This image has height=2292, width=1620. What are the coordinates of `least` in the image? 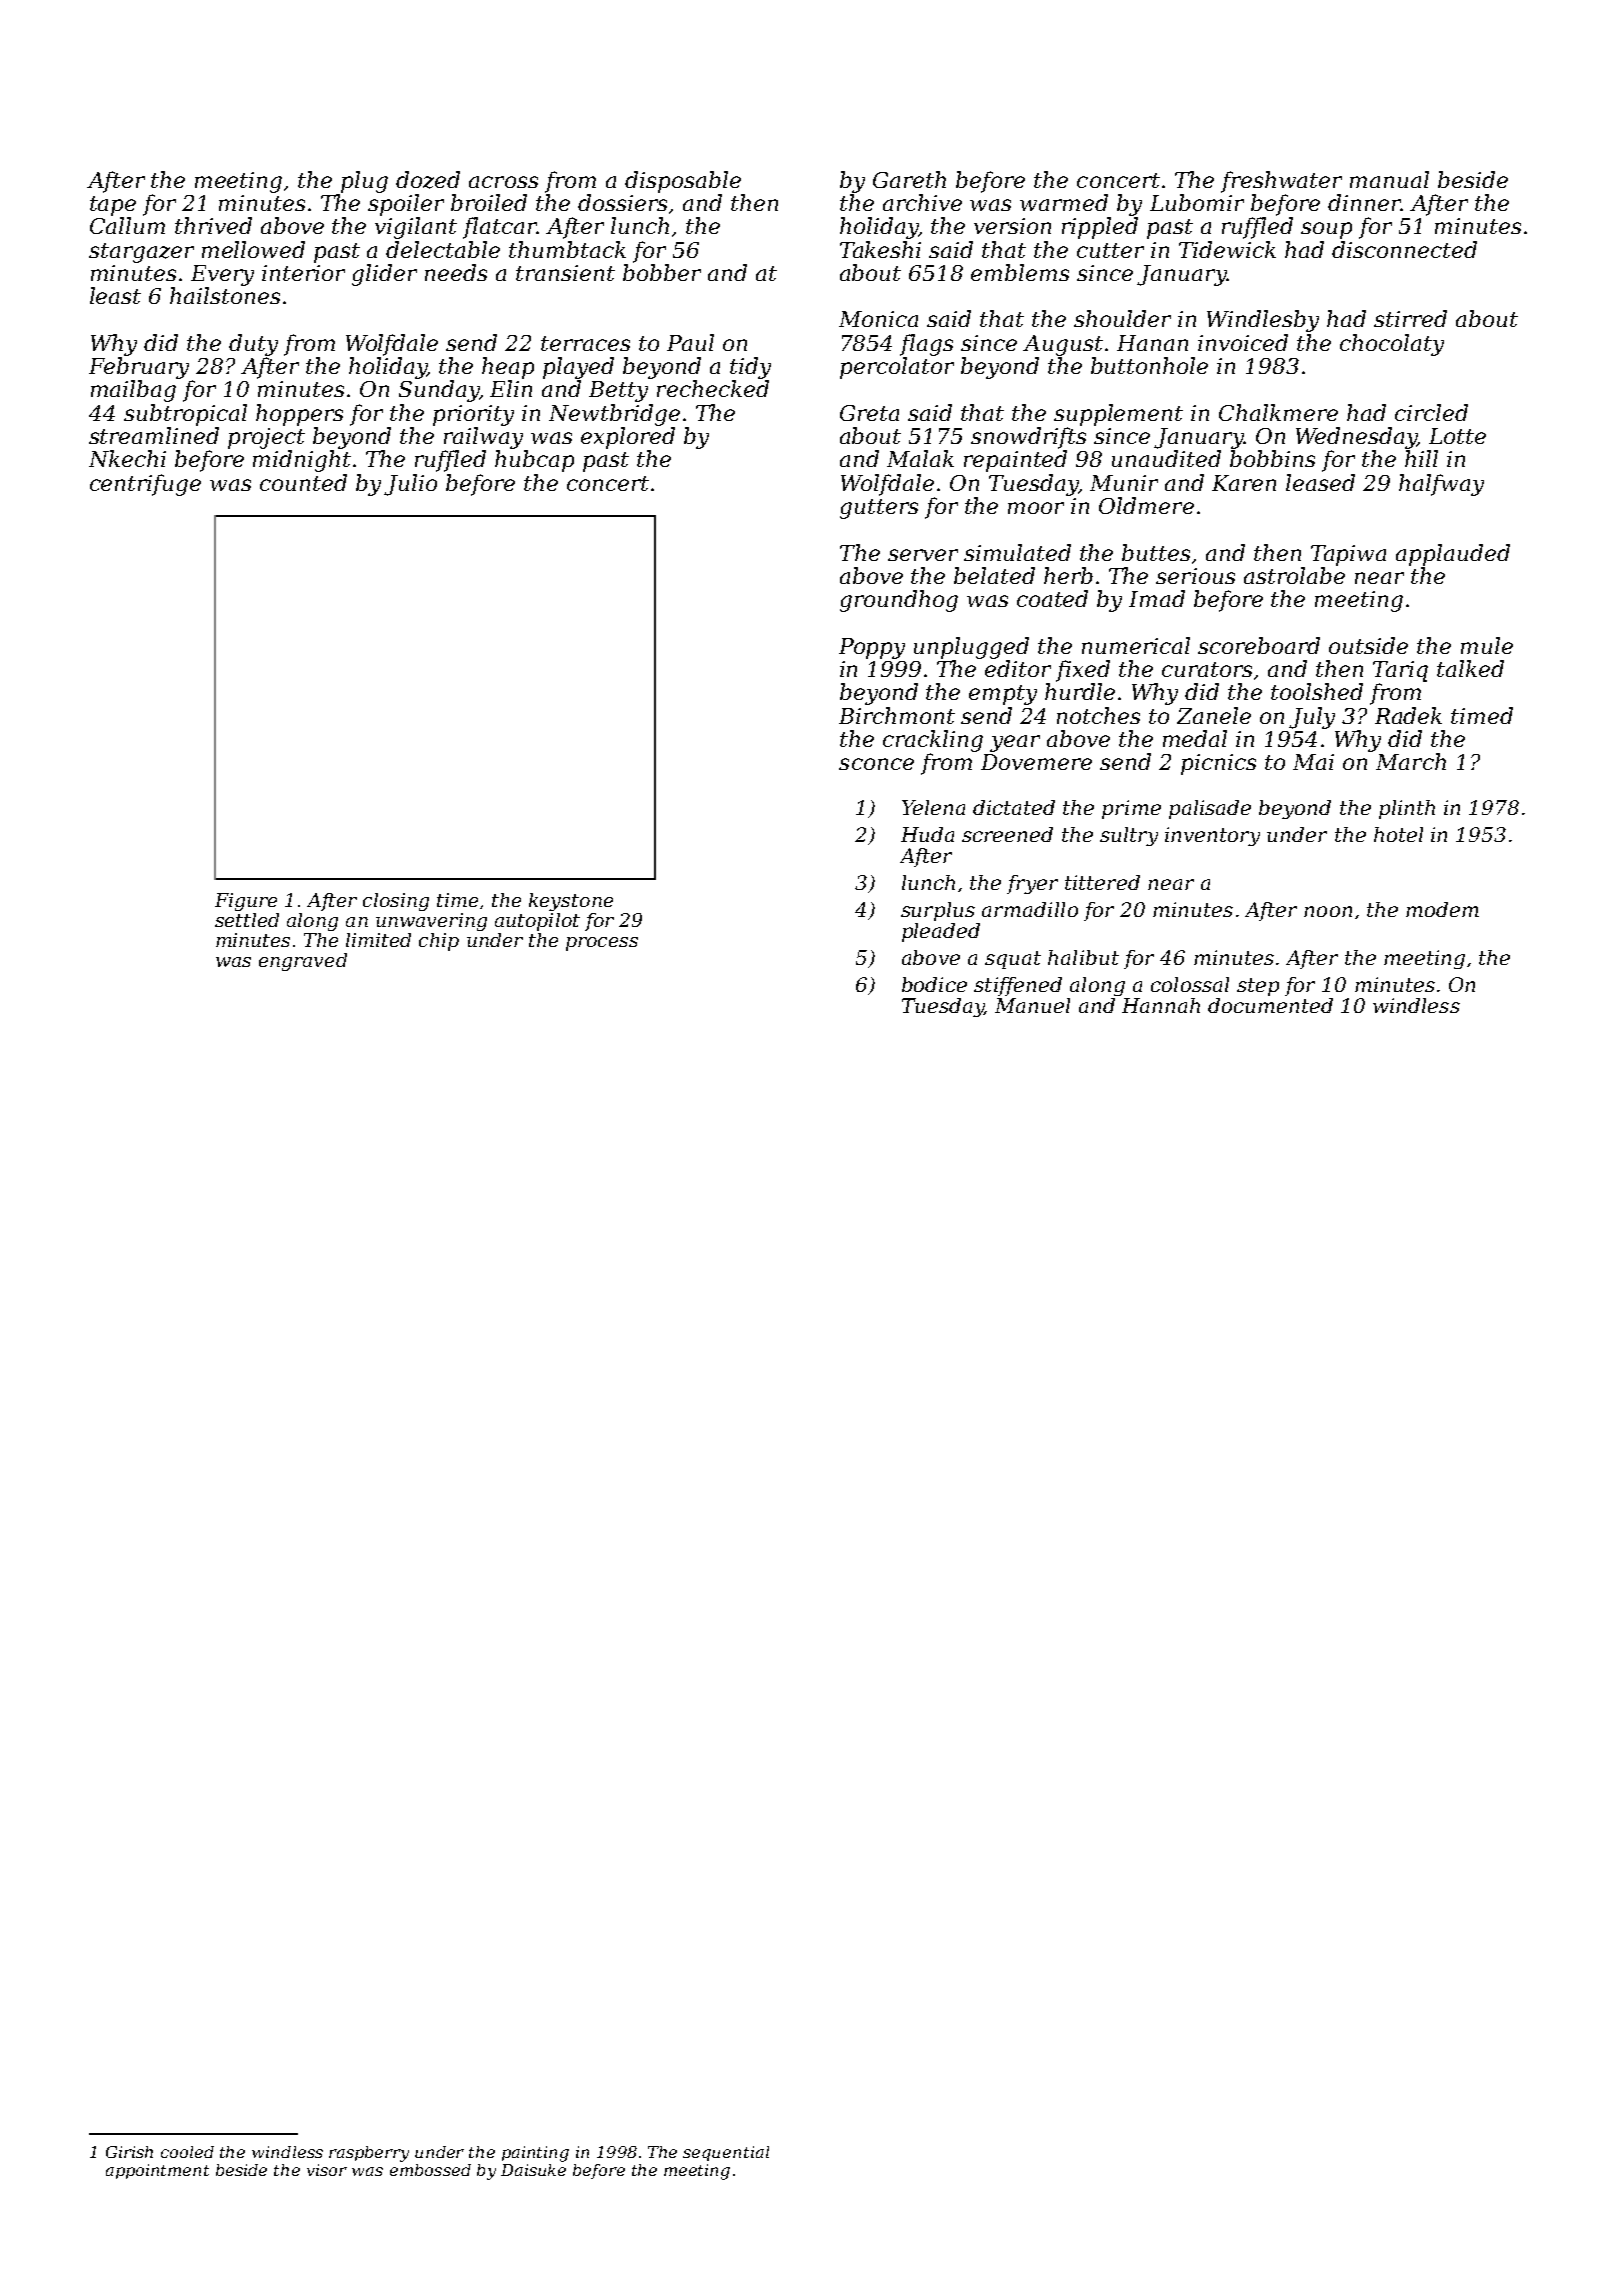 It's located at (115, 295).
